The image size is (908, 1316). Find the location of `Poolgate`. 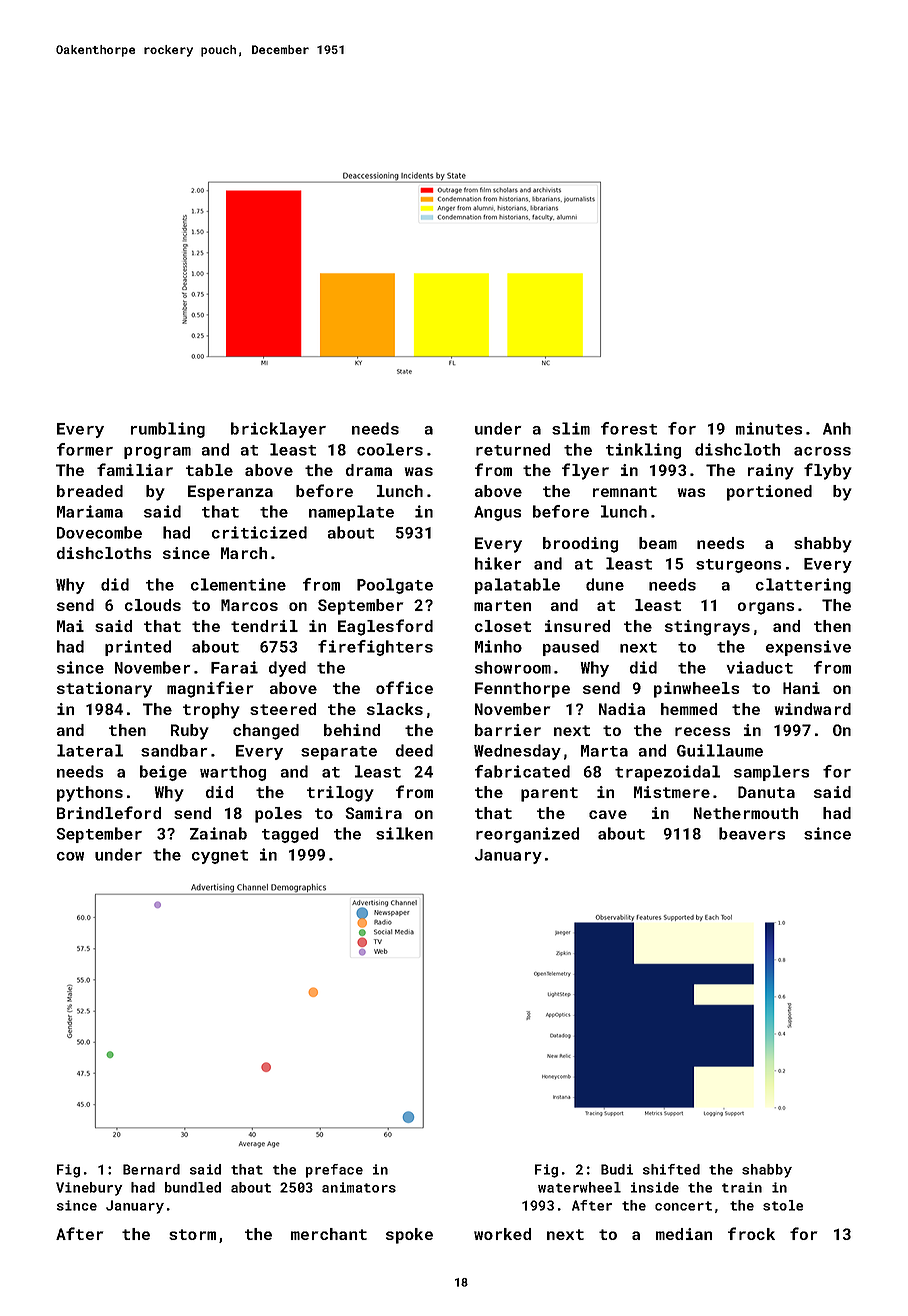

Poolgate is located at coordinates (395, 586).
